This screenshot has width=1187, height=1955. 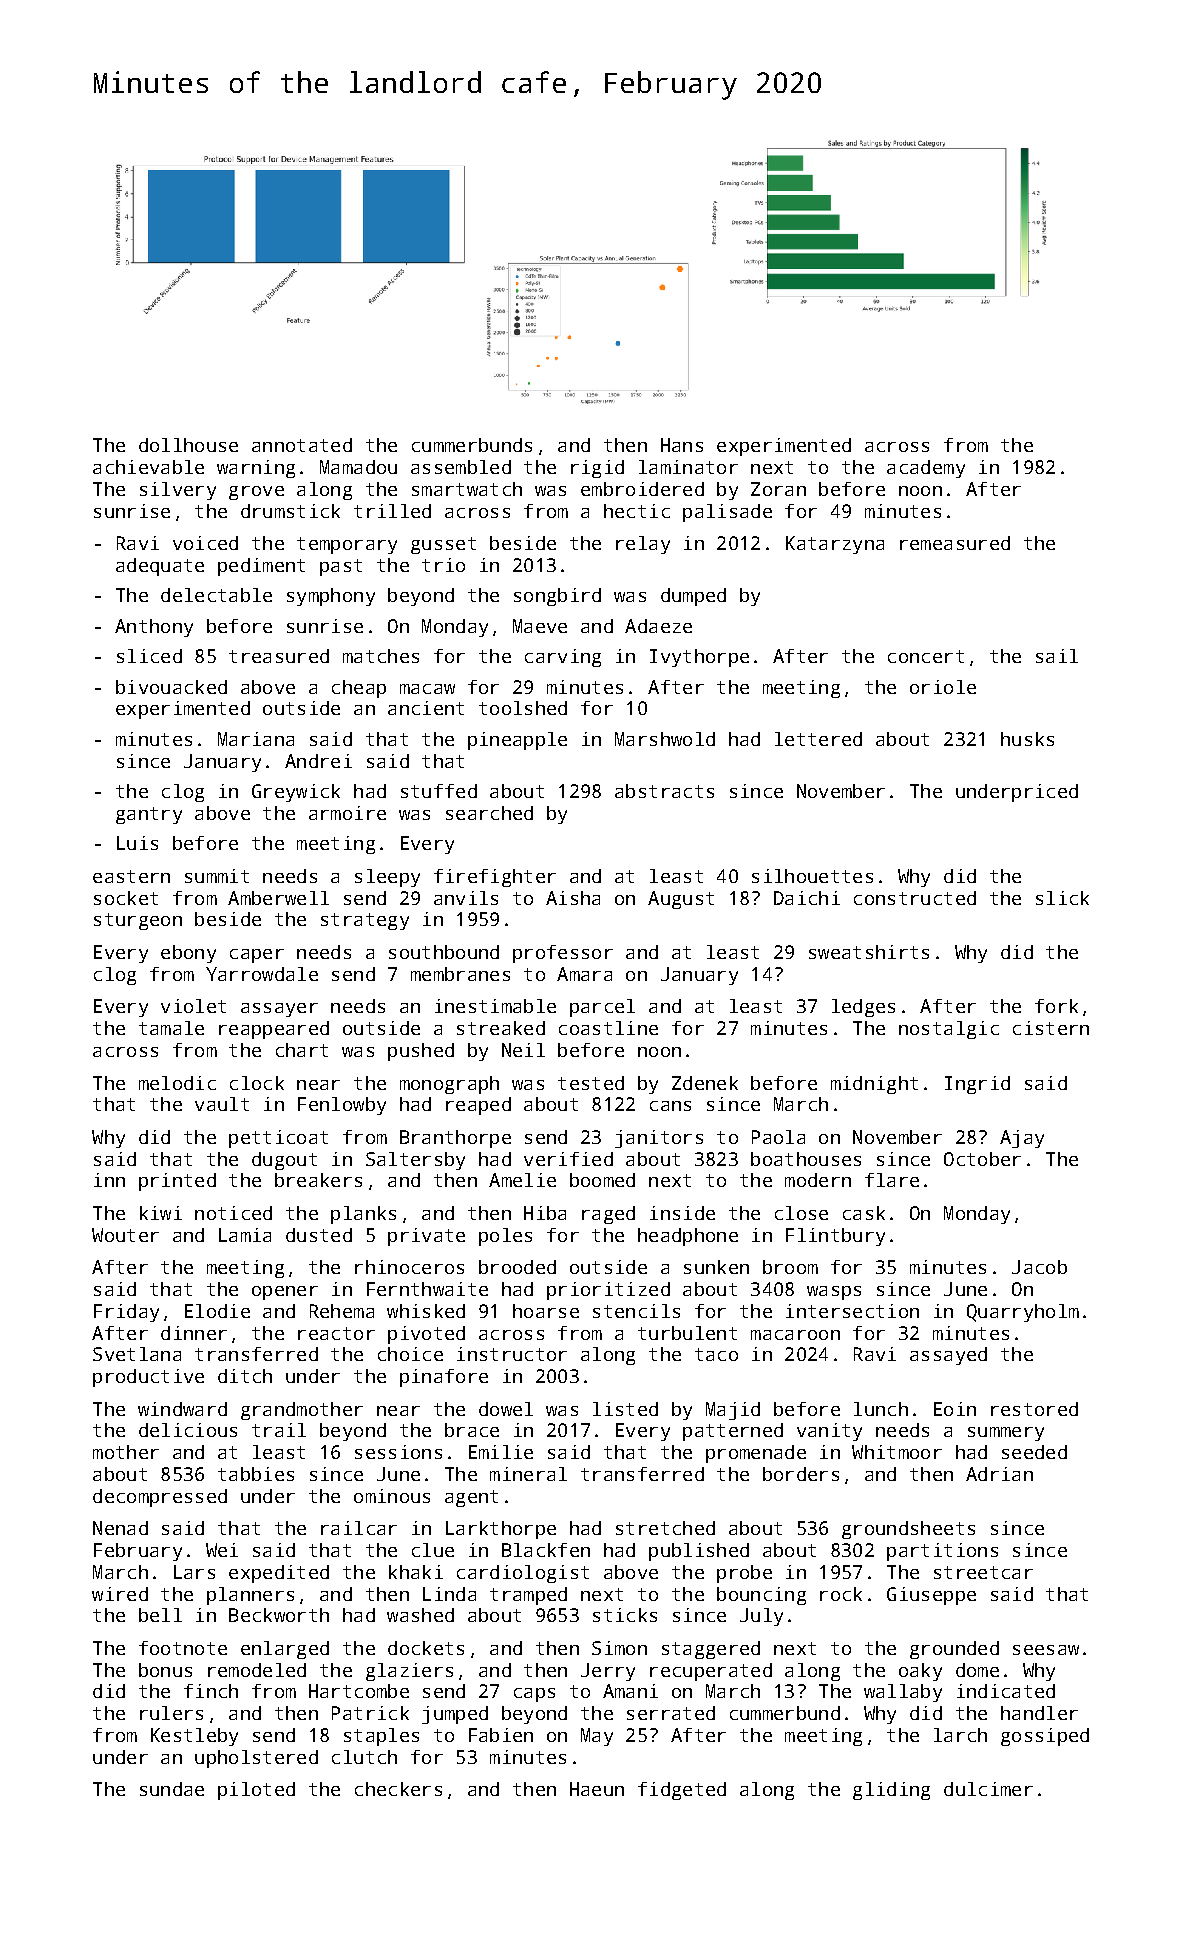 I want to click on dollhouse, so click(x=188, y=445).
